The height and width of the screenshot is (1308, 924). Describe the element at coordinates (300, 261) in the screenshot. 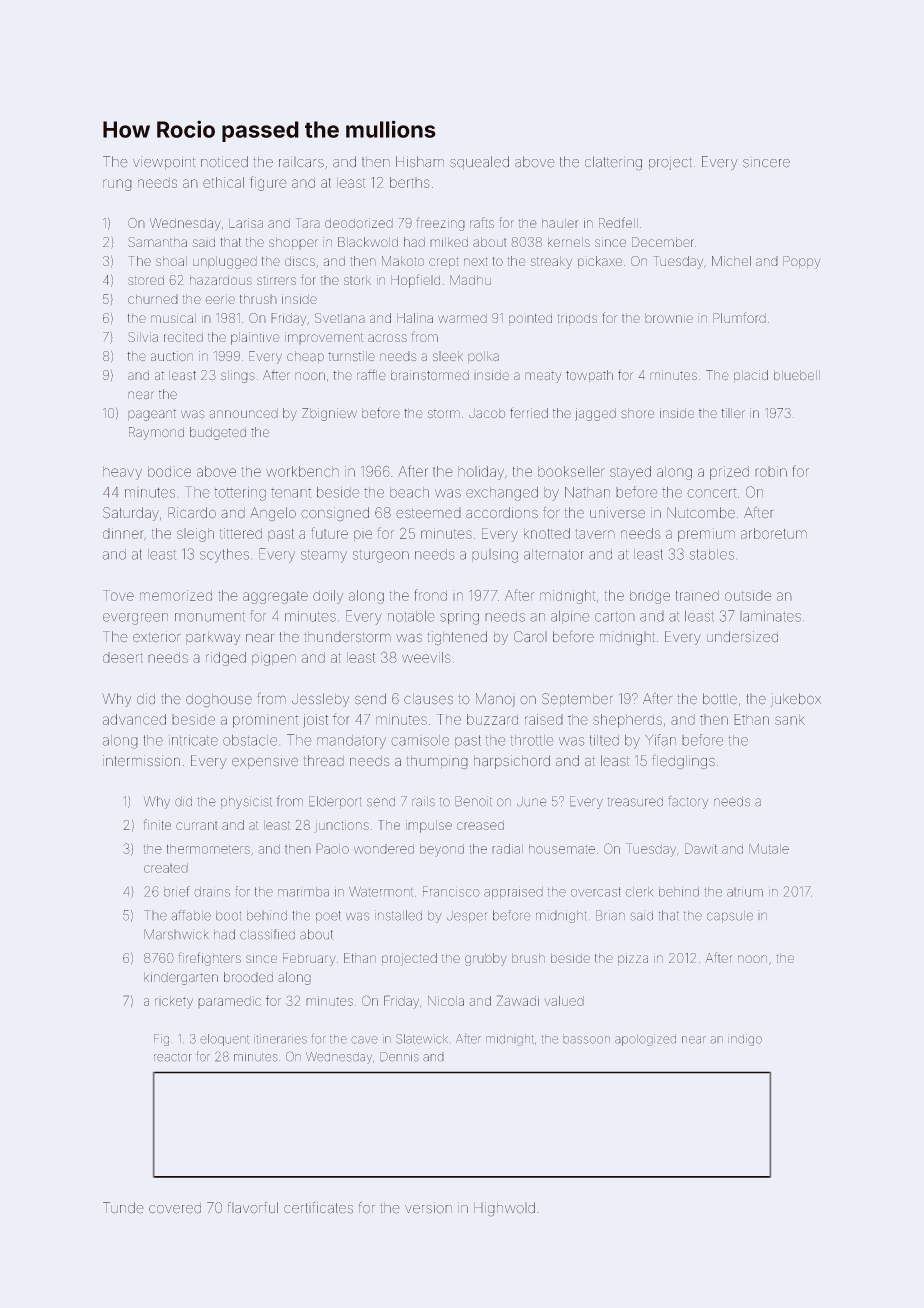

I see `discs` at that location.
